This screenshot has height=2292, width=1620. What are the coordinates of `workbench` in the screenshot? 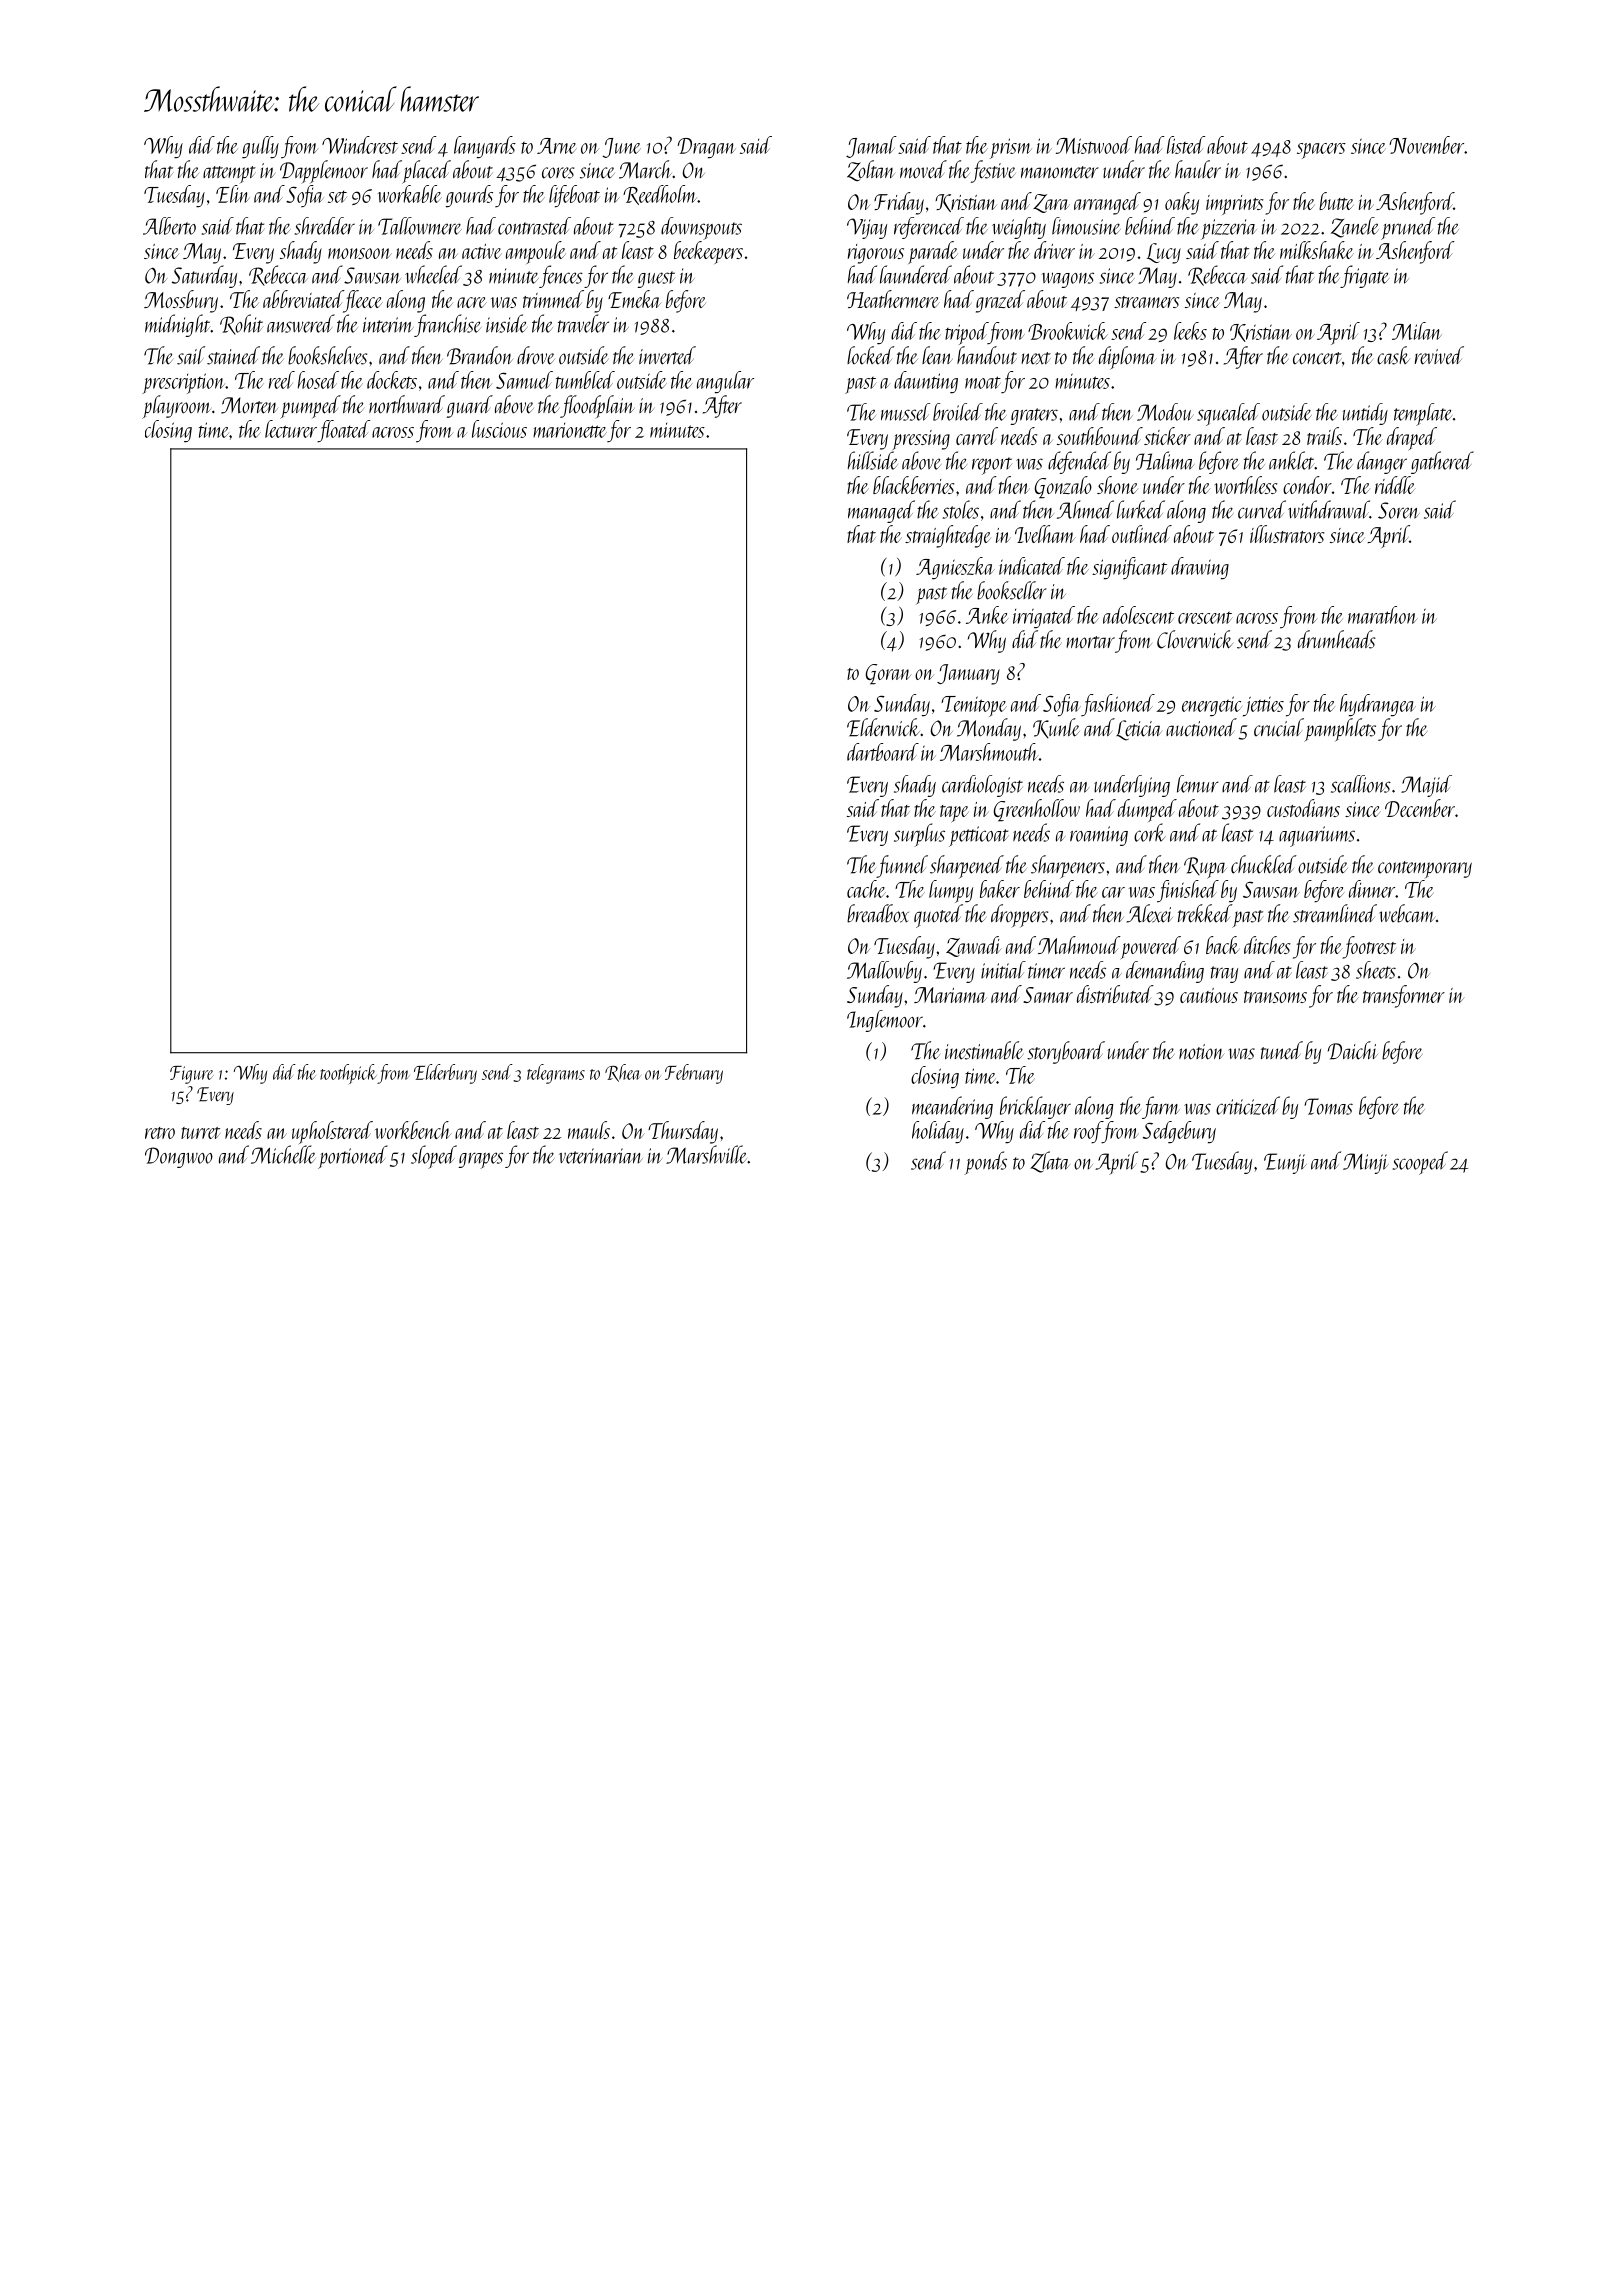 It's located at (413, 1130).
